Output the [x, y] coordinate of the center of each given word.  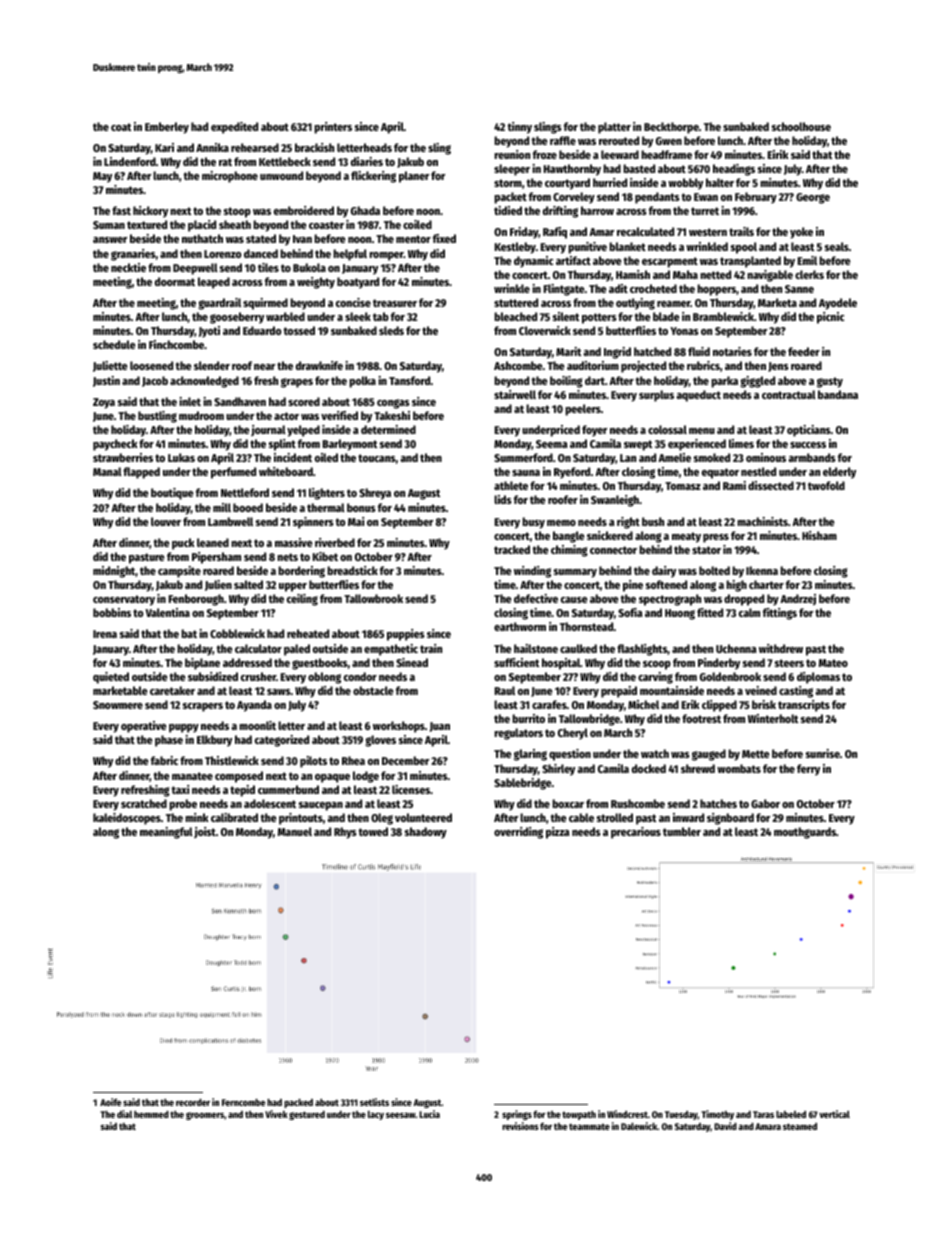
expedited [234, 128]
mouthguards [805, 833]
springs [517, 1115]
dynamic [533, 262]
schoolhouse [801, 126]
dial [124, 1114]
